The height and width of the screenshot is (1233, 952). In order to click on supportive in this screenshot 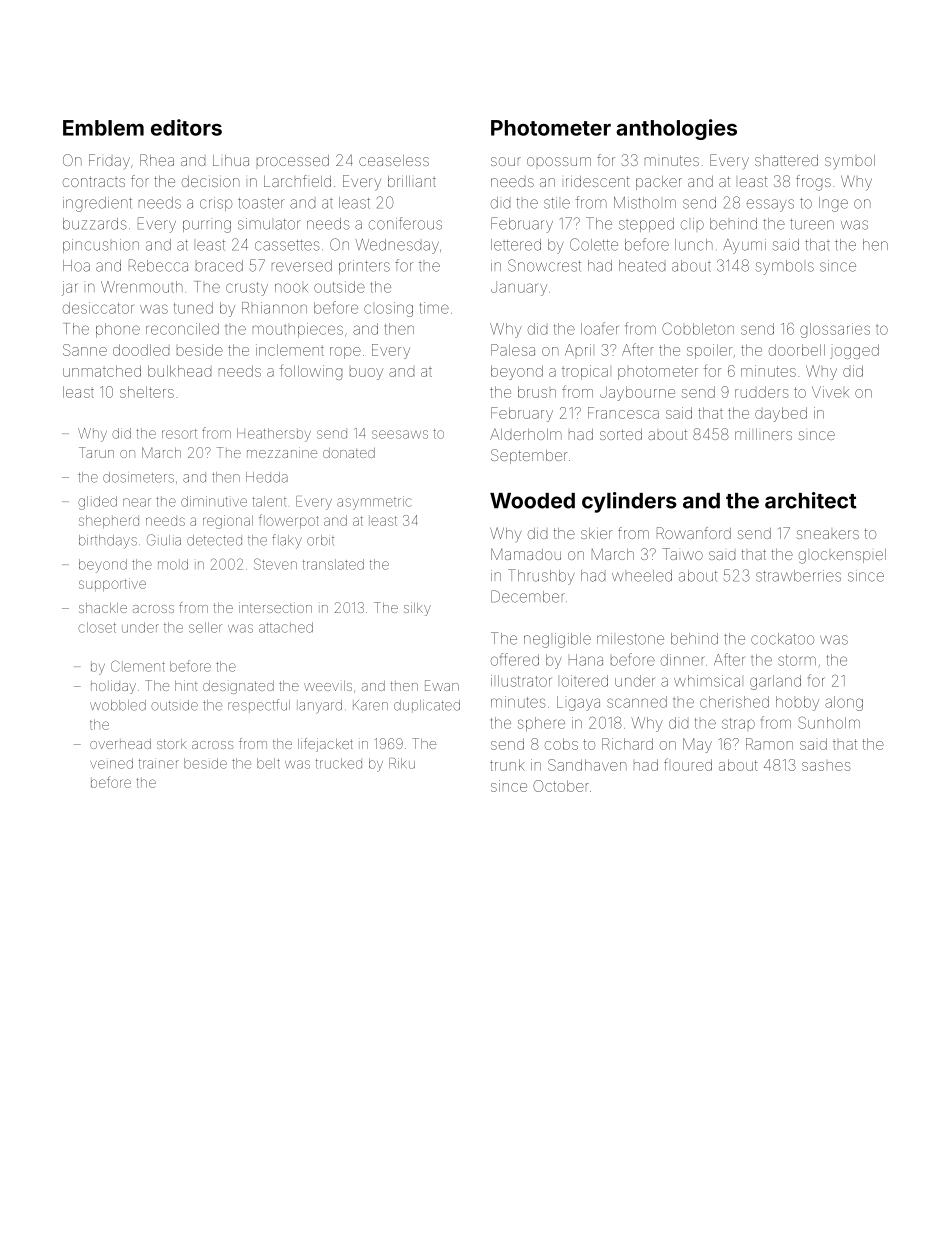, I will do `click(112, 584)`.
